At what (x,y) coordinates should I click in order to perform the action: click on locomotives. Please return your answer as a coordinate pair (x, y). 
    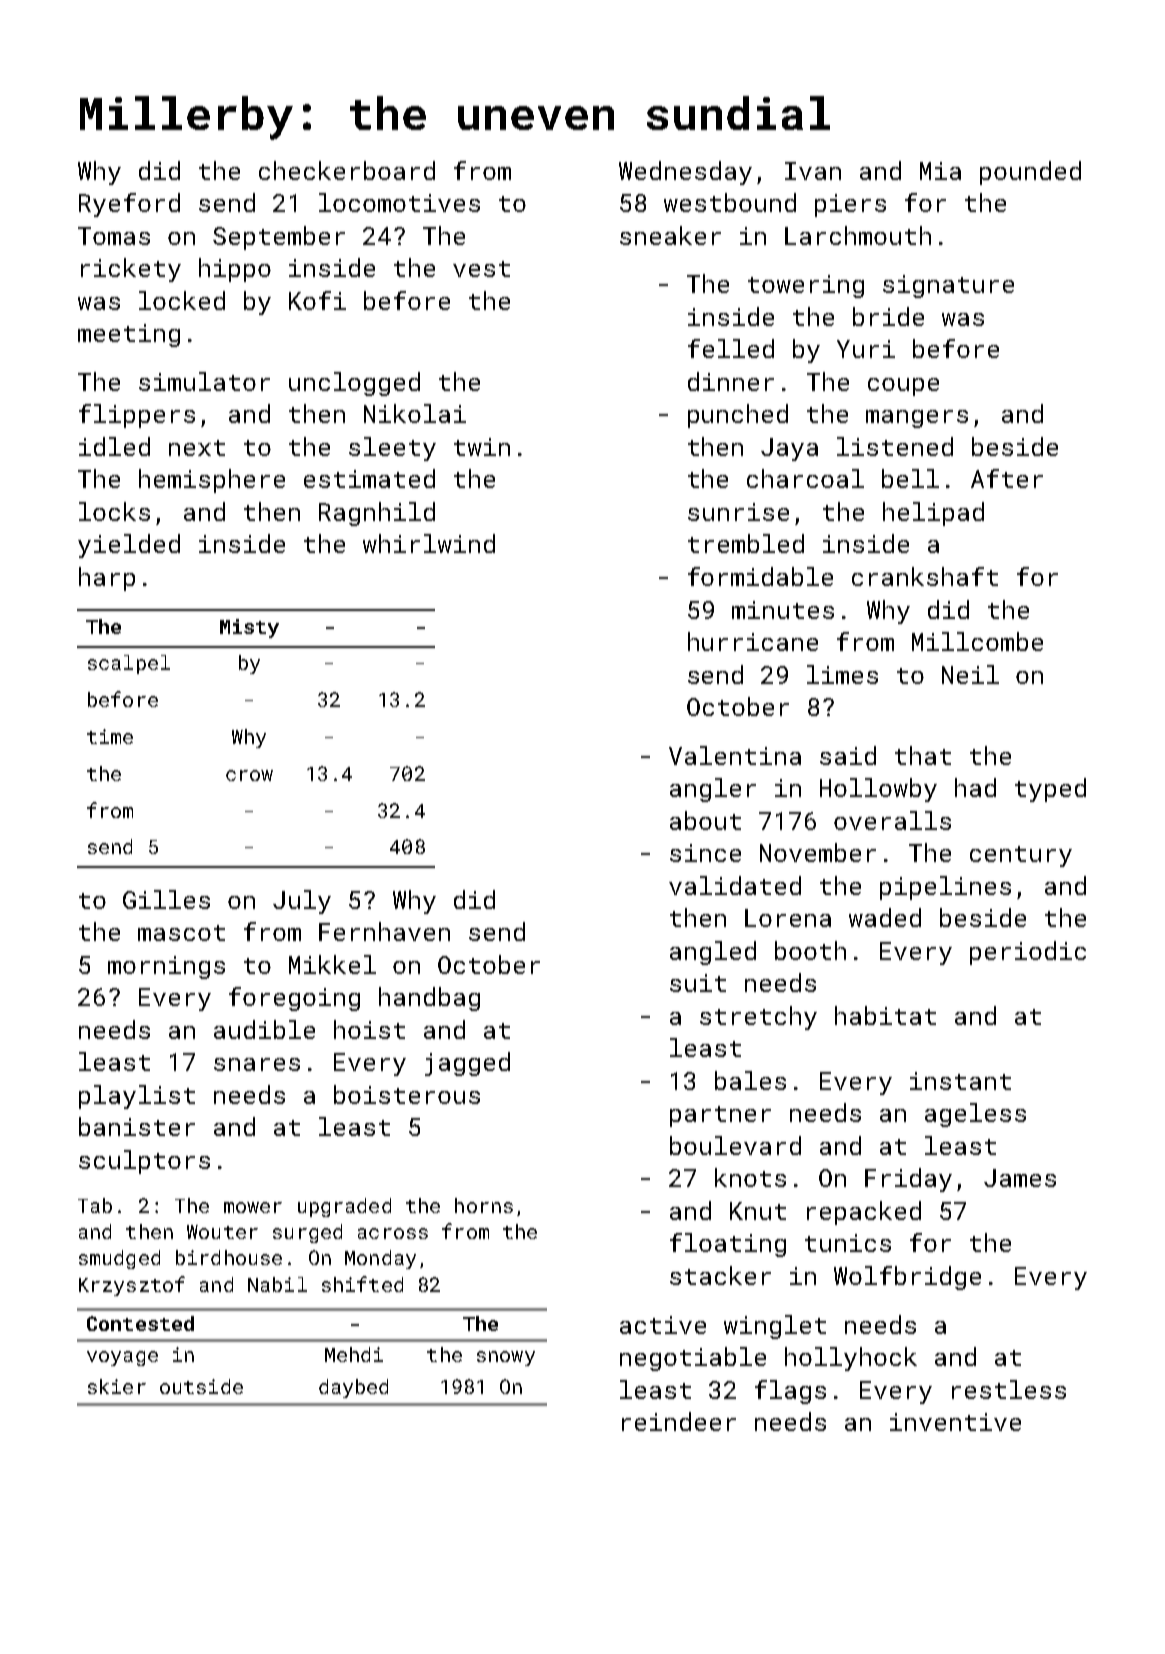
    Looking at the image, I should click on (399, 202).
